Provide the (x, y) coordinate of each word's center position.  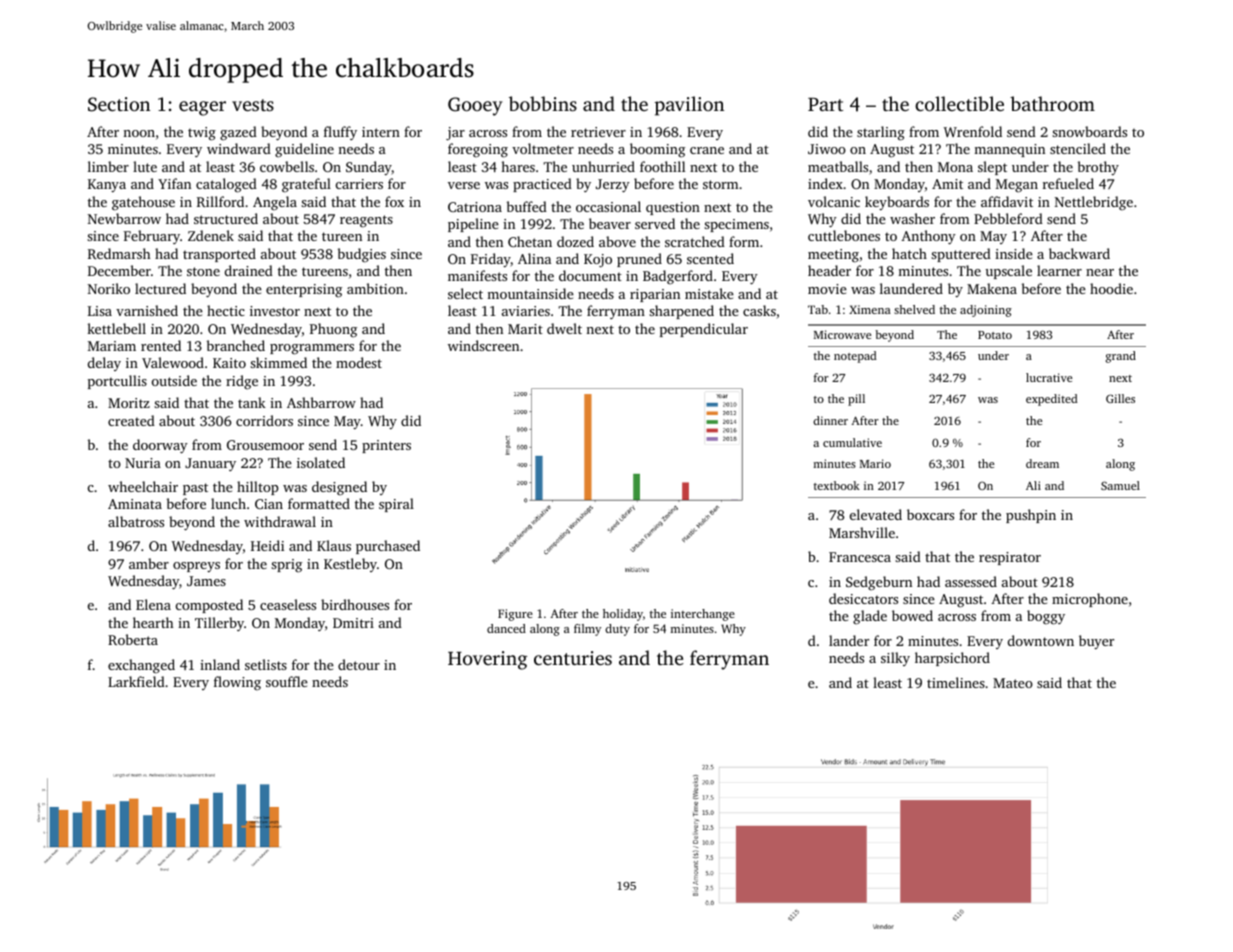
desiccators (863, 598)
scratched (695, 241)
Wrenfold (973, 131)
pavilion (689, 106)
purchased (388, 547)
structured (226, 218)
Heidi (267, 545)
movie (827, 289)
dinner (830, 420)
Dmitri (353, 623)
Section (119, 104)
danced (506, 628)
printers (386, 446)
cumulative (852, 442)
